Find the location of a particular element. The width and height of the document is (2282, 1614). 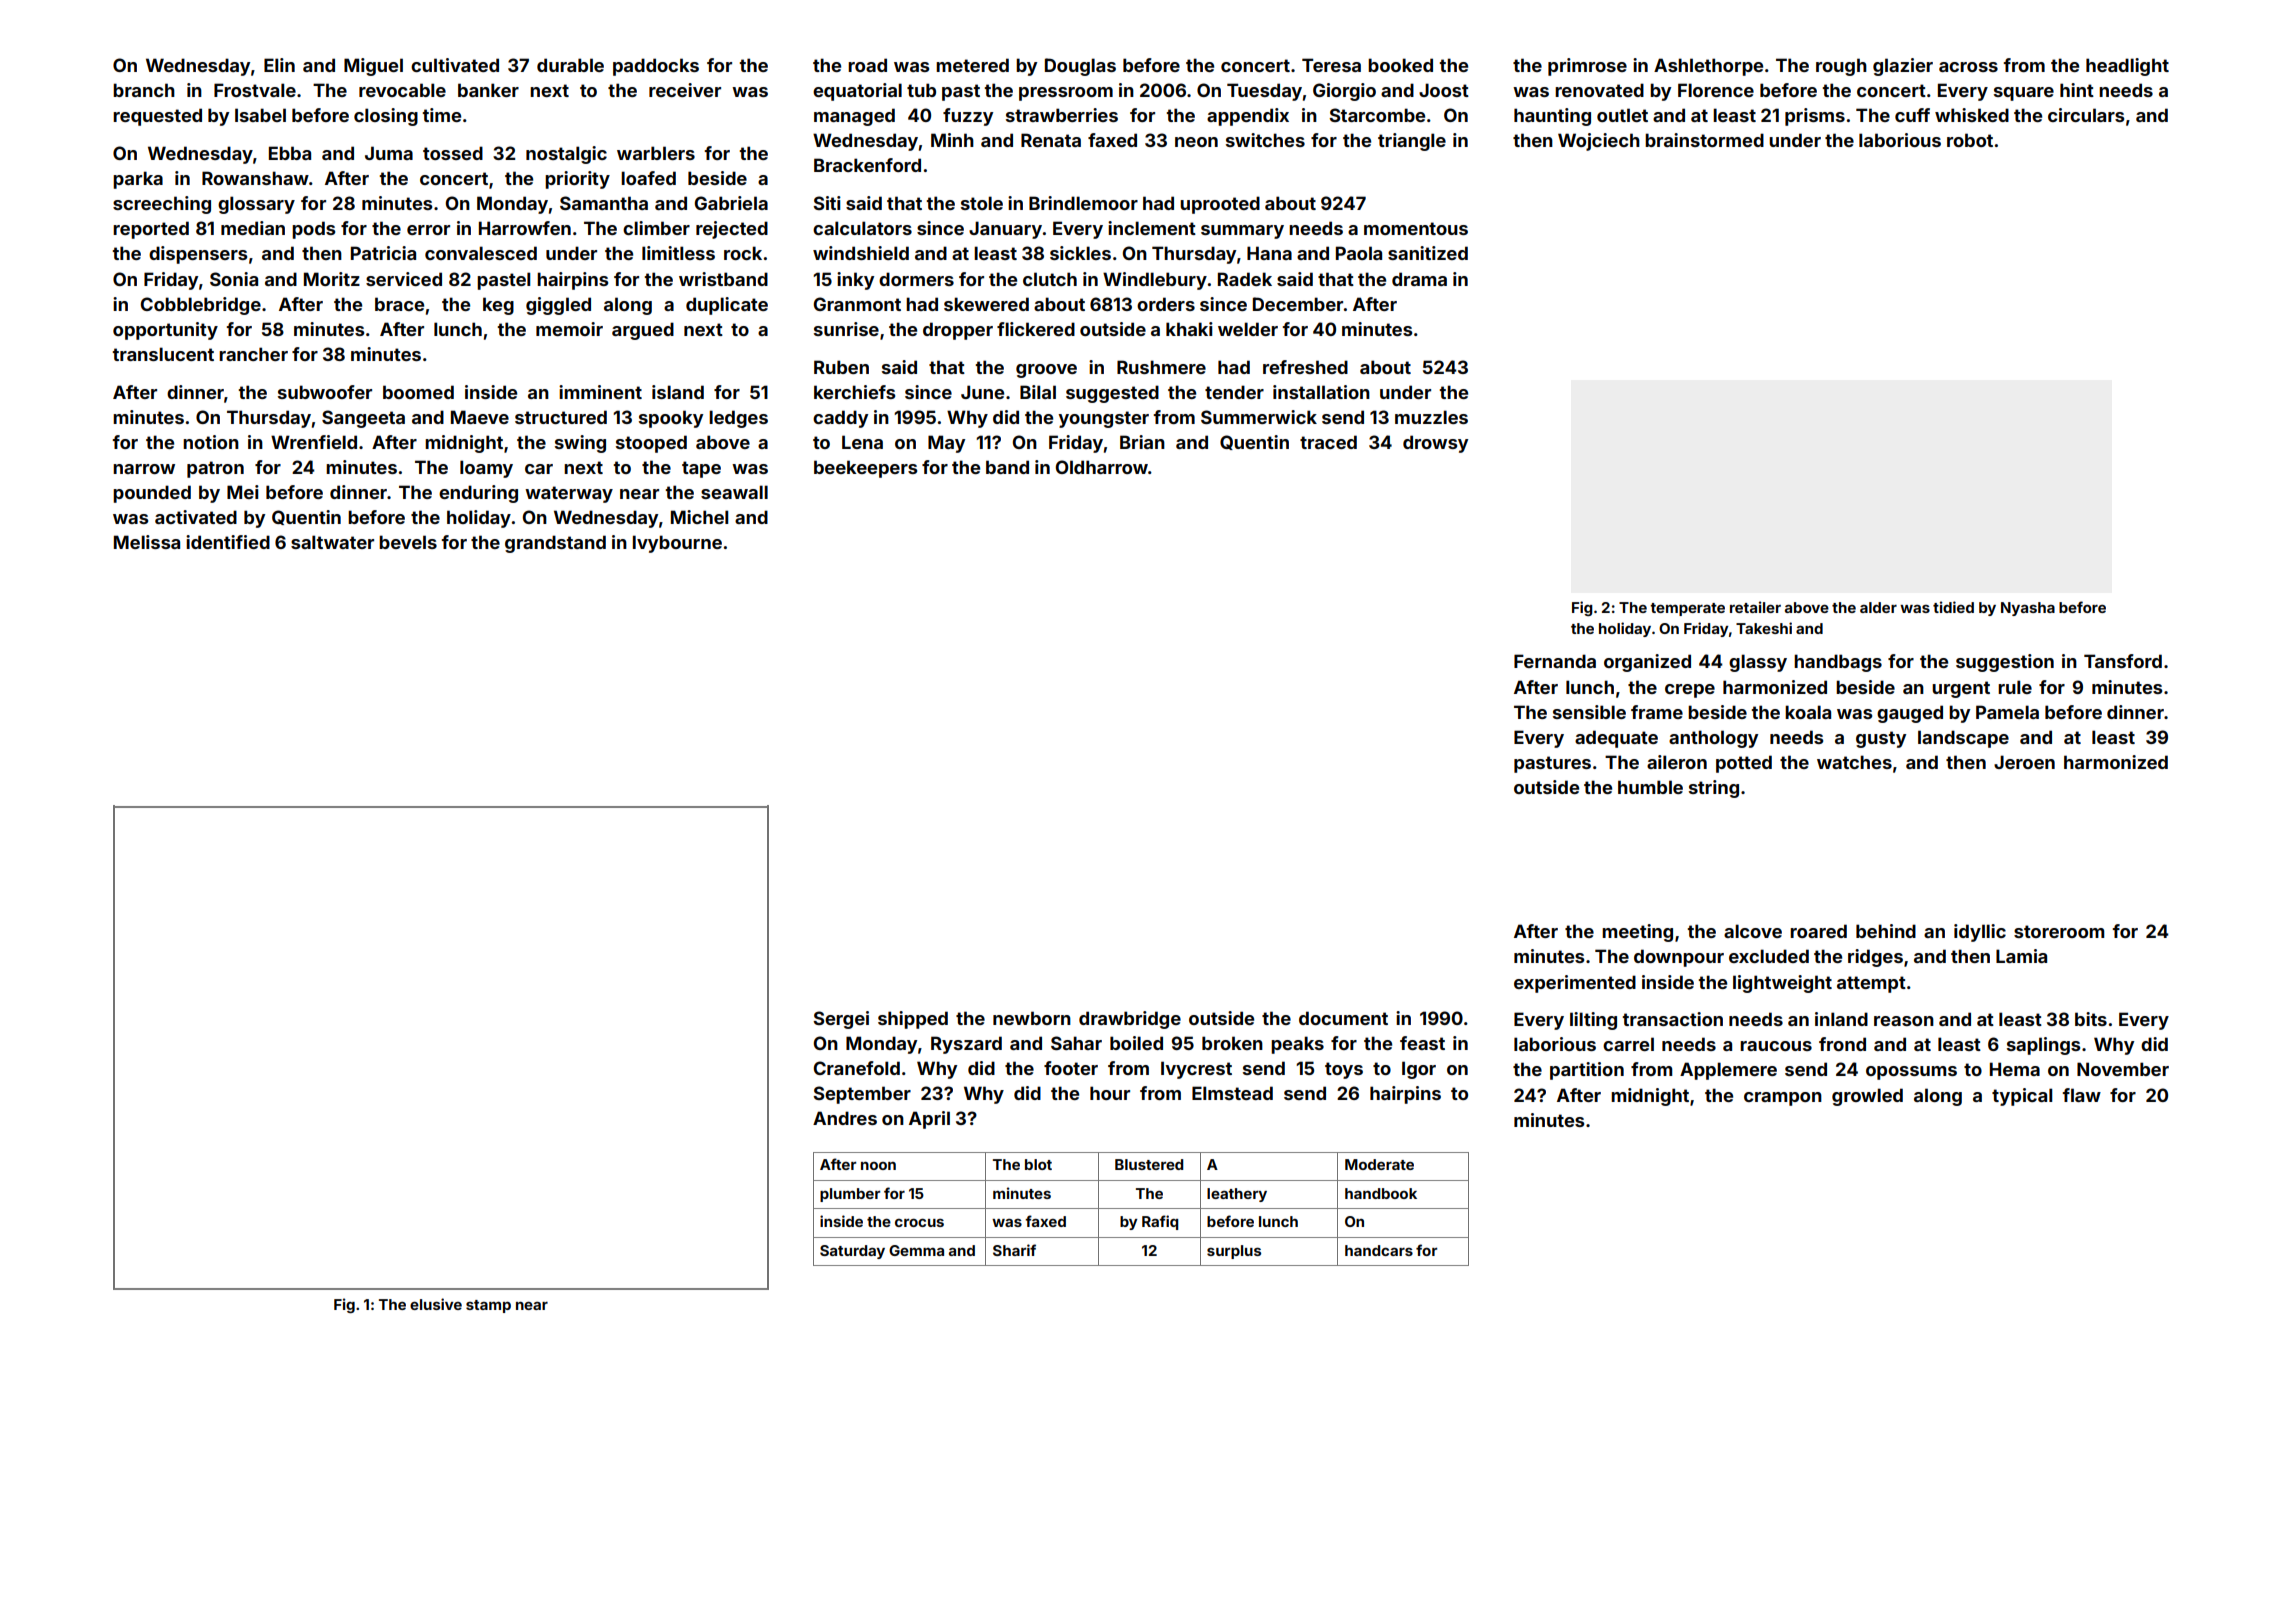

raucous is located at coordinates (1776, 1046).
